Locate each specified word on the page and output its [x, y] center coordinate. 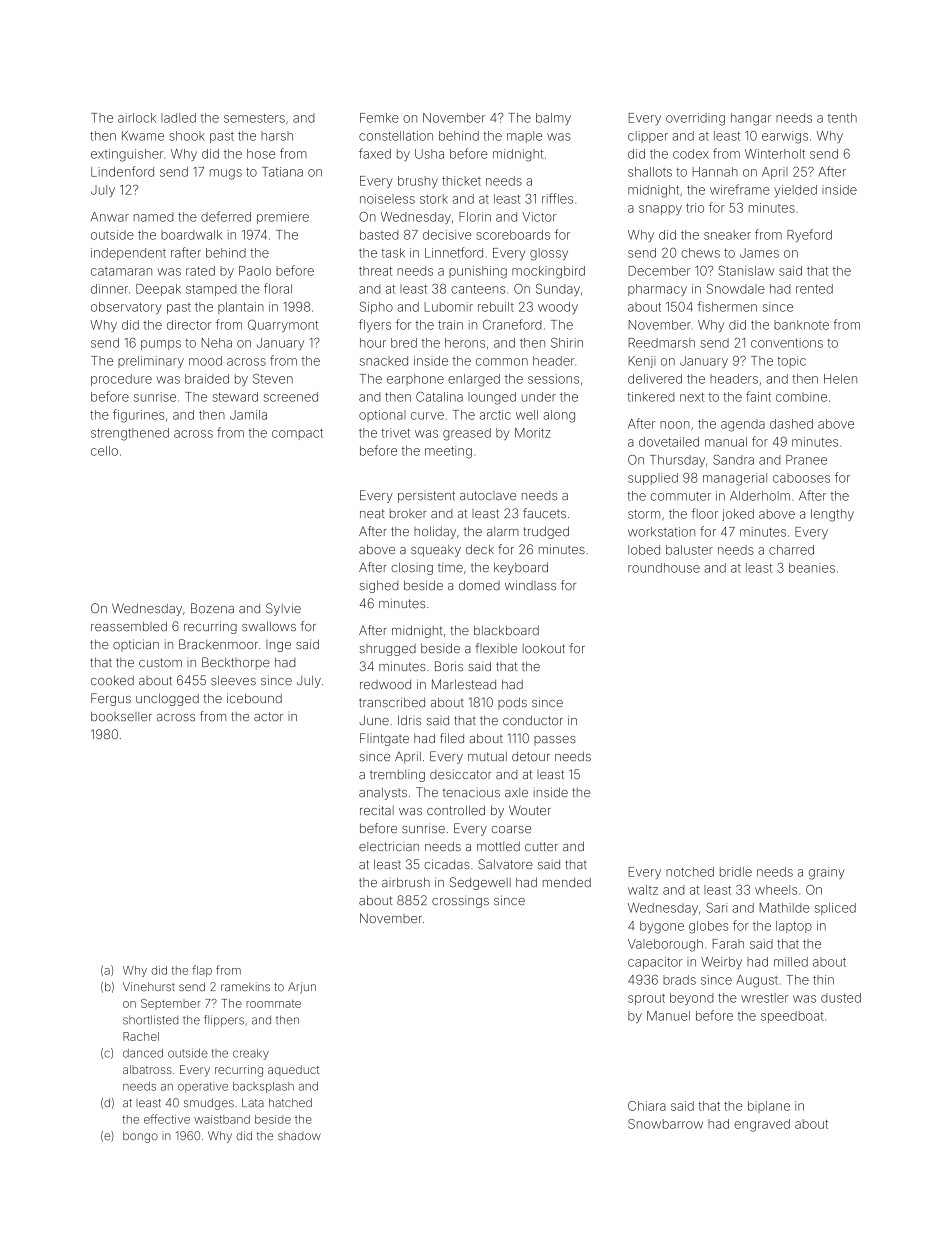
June [374, 720]
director [189, 325]
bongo [140, 1137]
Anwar [110, 217]
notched [690, 872]
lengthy [832, 515]
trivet [395, 433]
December [659, 271]
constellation [396, 136]
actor [268, 717]
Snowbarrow [665, 1124]
